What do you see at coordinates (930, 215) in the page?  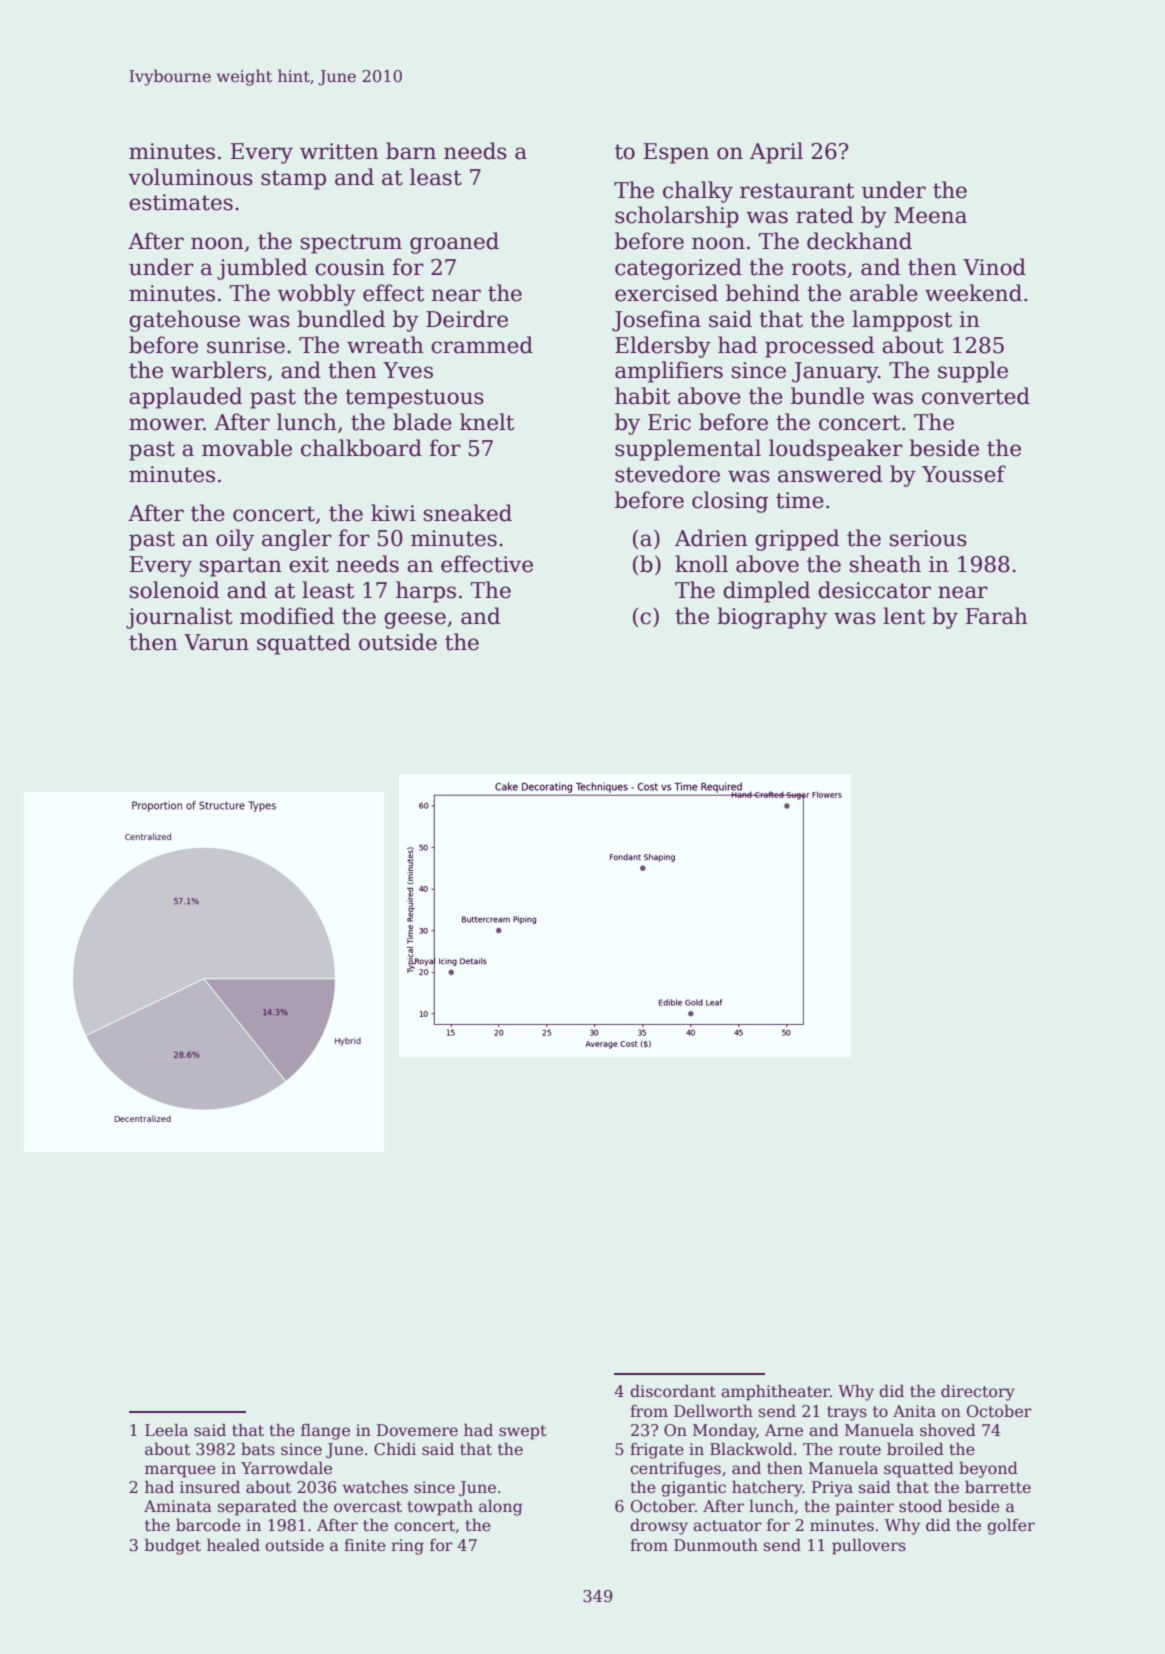 I see `Meena` at bounding box center [930, 215].
